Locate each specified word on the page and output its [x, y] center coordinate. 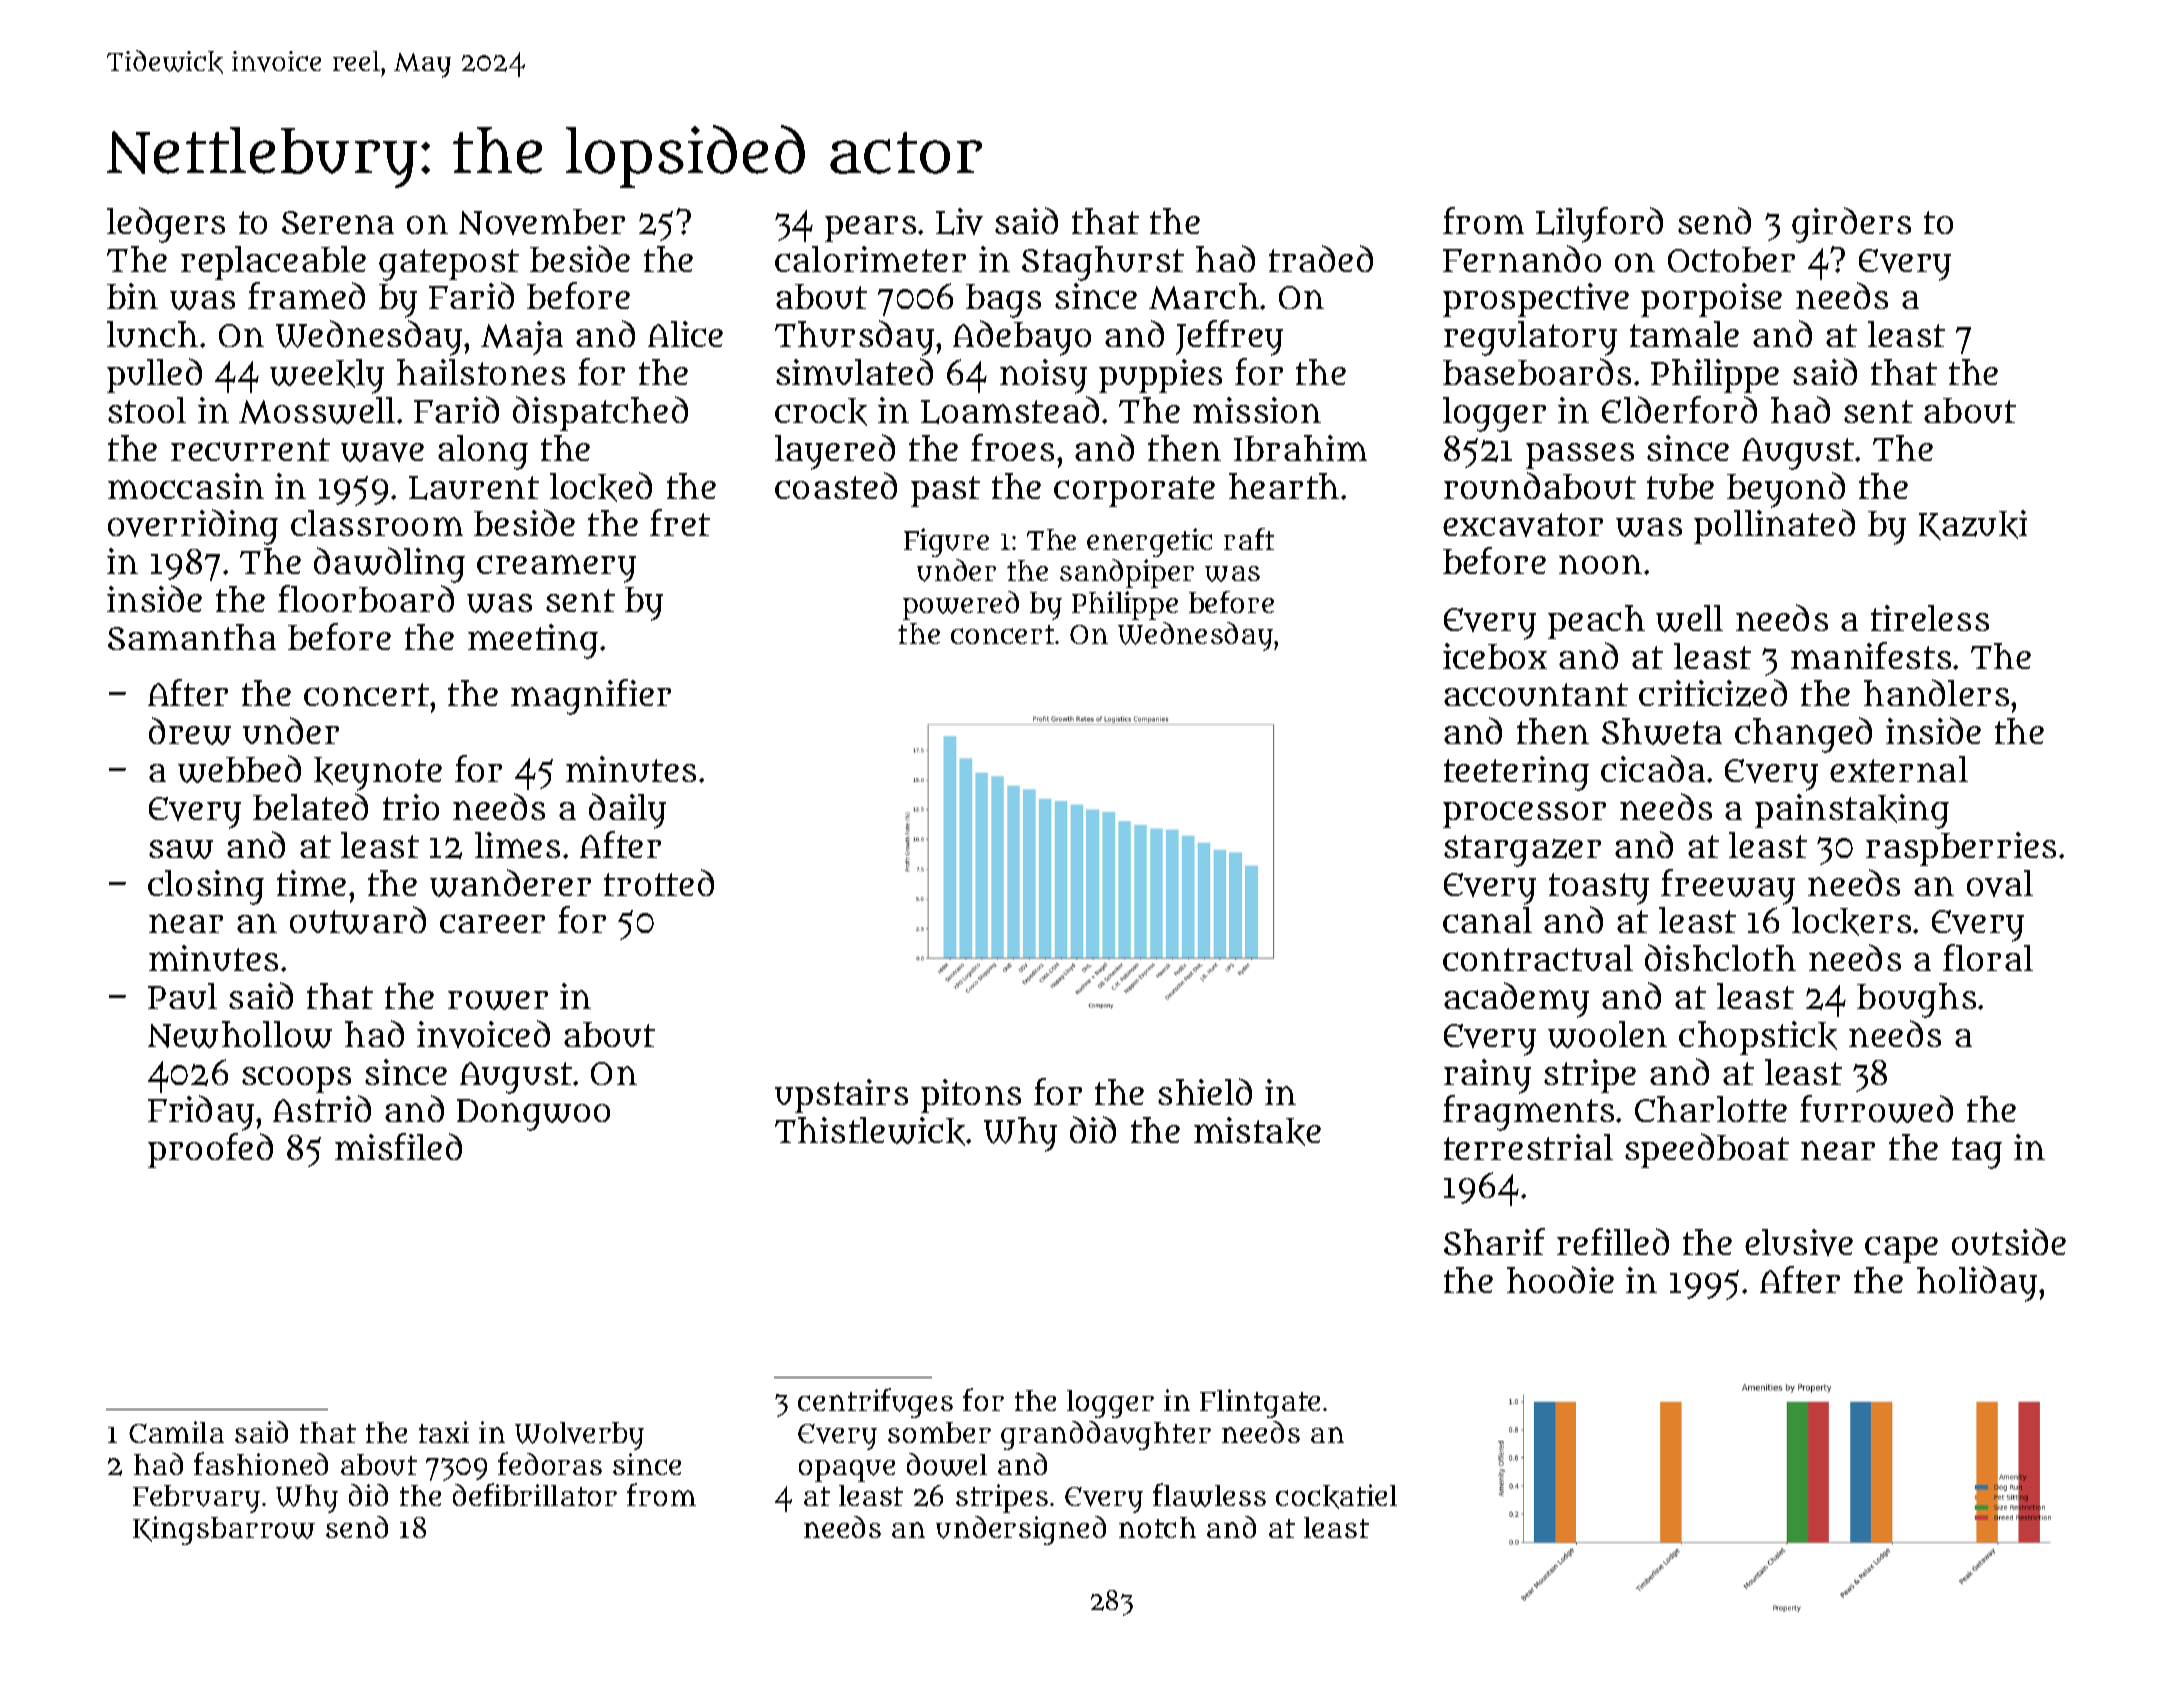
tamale [1684, 334]
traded [1321, 258]
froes [1012, 447]
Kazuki [1973, 525]
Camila [176, 1432]
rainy [1487, 1076]
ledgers [166, 225]
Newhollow [240, 1034]
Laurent [474, 488]
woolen [1607, 1034]
